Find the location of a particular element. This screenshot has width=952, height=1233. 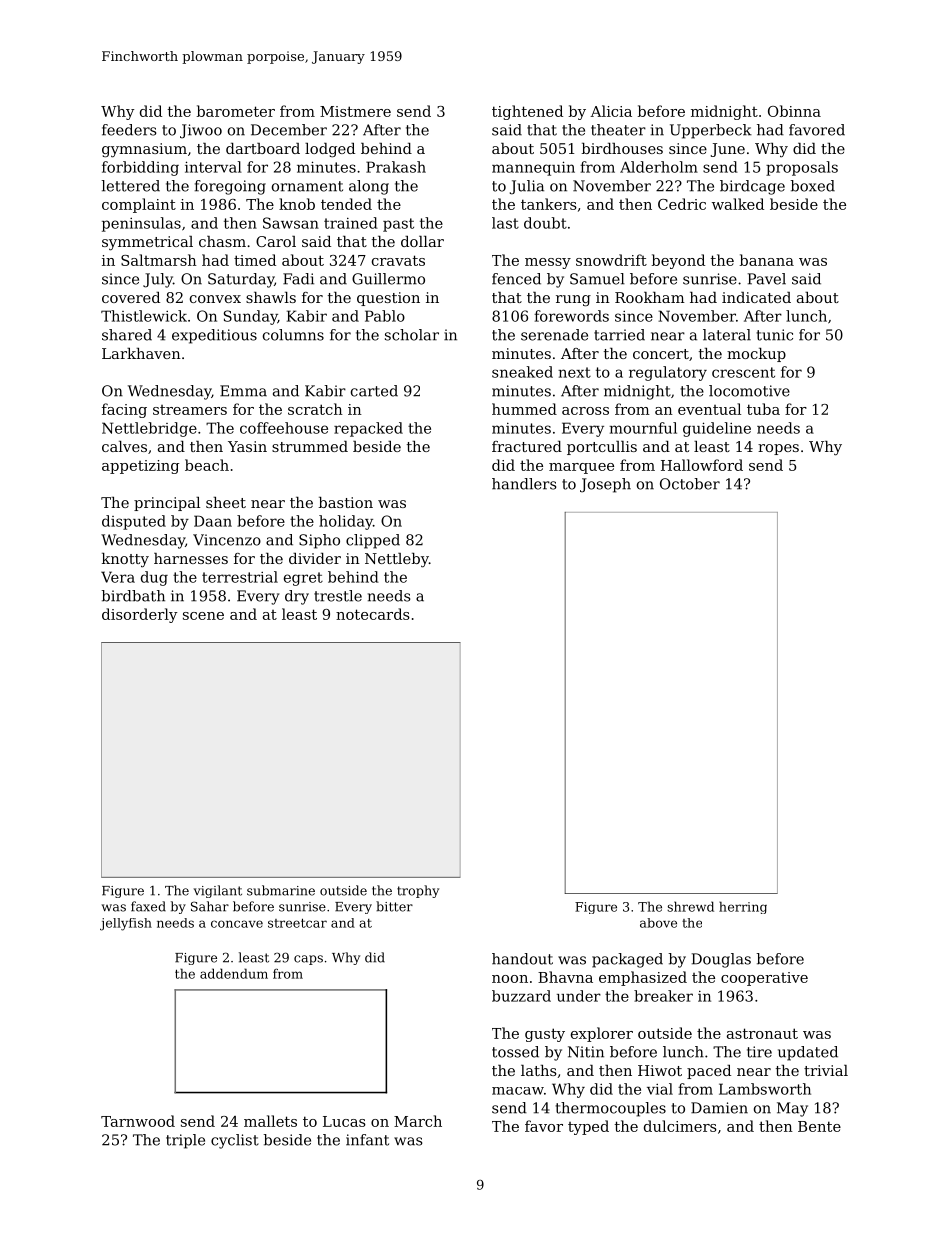

triple is located at coordinates (185, 1141).
